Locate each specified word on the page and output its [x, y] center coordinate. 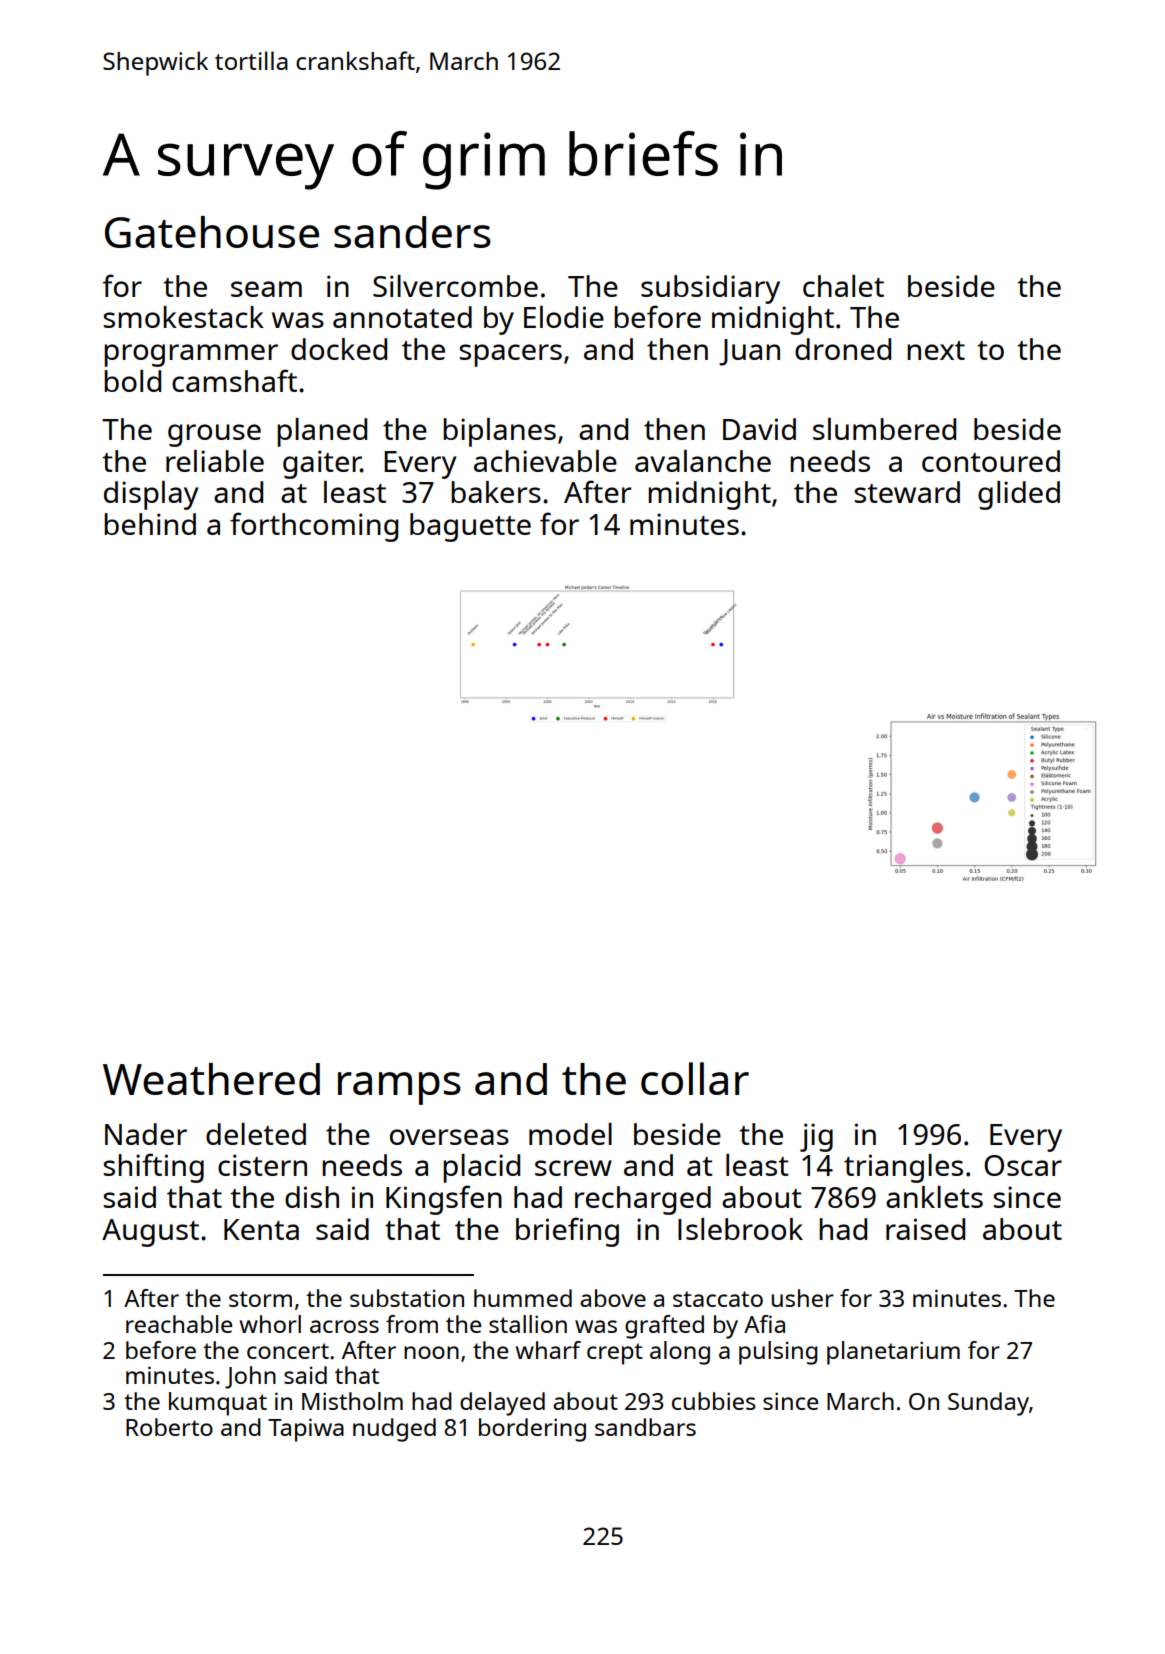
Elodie [564, 317]
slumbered [884, 429]
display [151, 495]
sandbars [645, 1427]
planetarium [893, 1353]
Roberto [169, 1427]
